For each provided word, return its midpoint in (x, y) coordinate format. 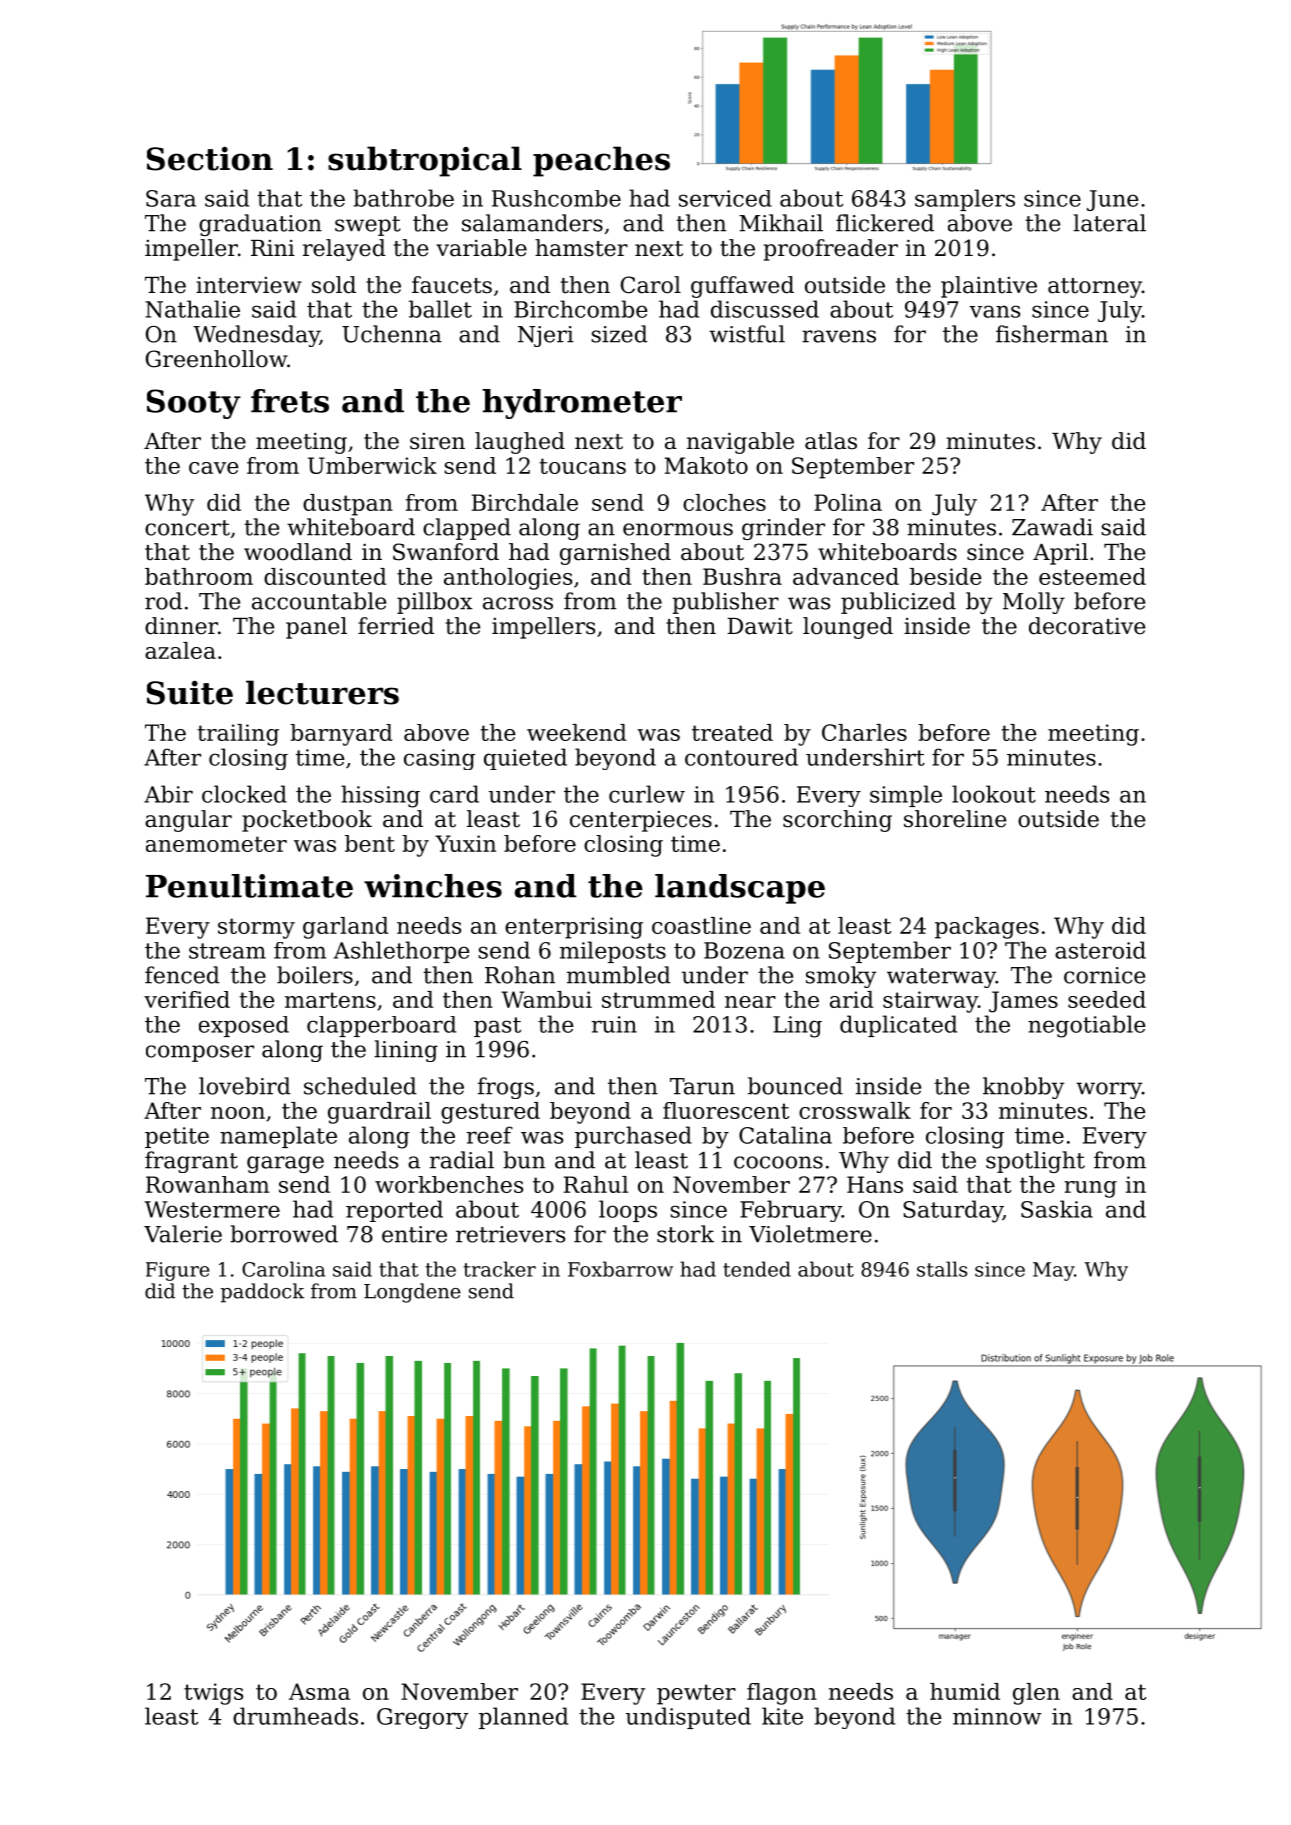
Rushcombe (556, 198)
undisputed (688, 1718)
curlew (647, 794)
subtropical (425, 161)
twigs (213, 1694)
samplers (965, 200)
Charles (864, 732)
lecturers (322, 692)
